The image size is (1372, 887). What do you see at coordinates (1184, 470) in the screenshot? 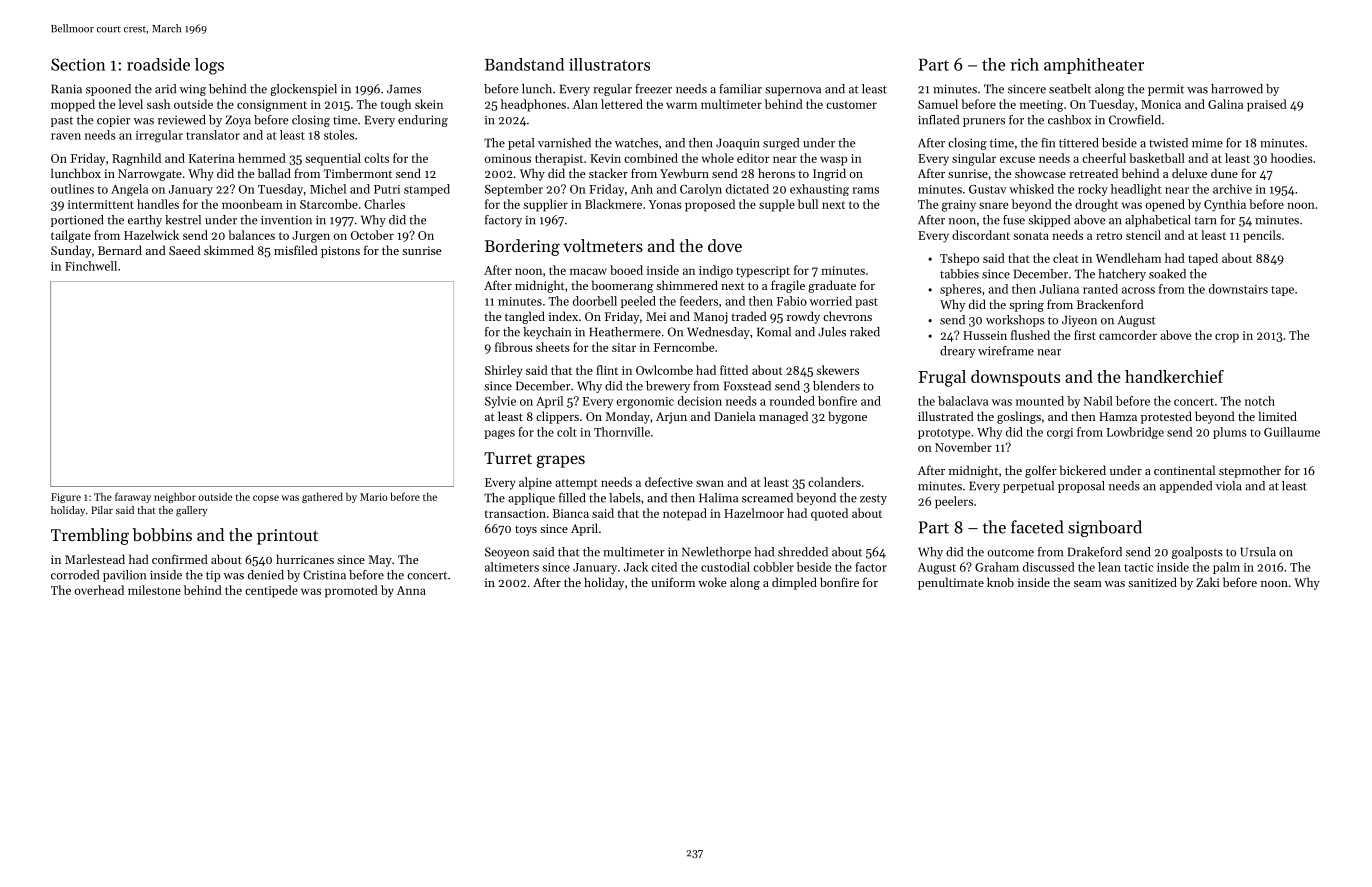
I see `continental` at bounding box center [1184, 470].
